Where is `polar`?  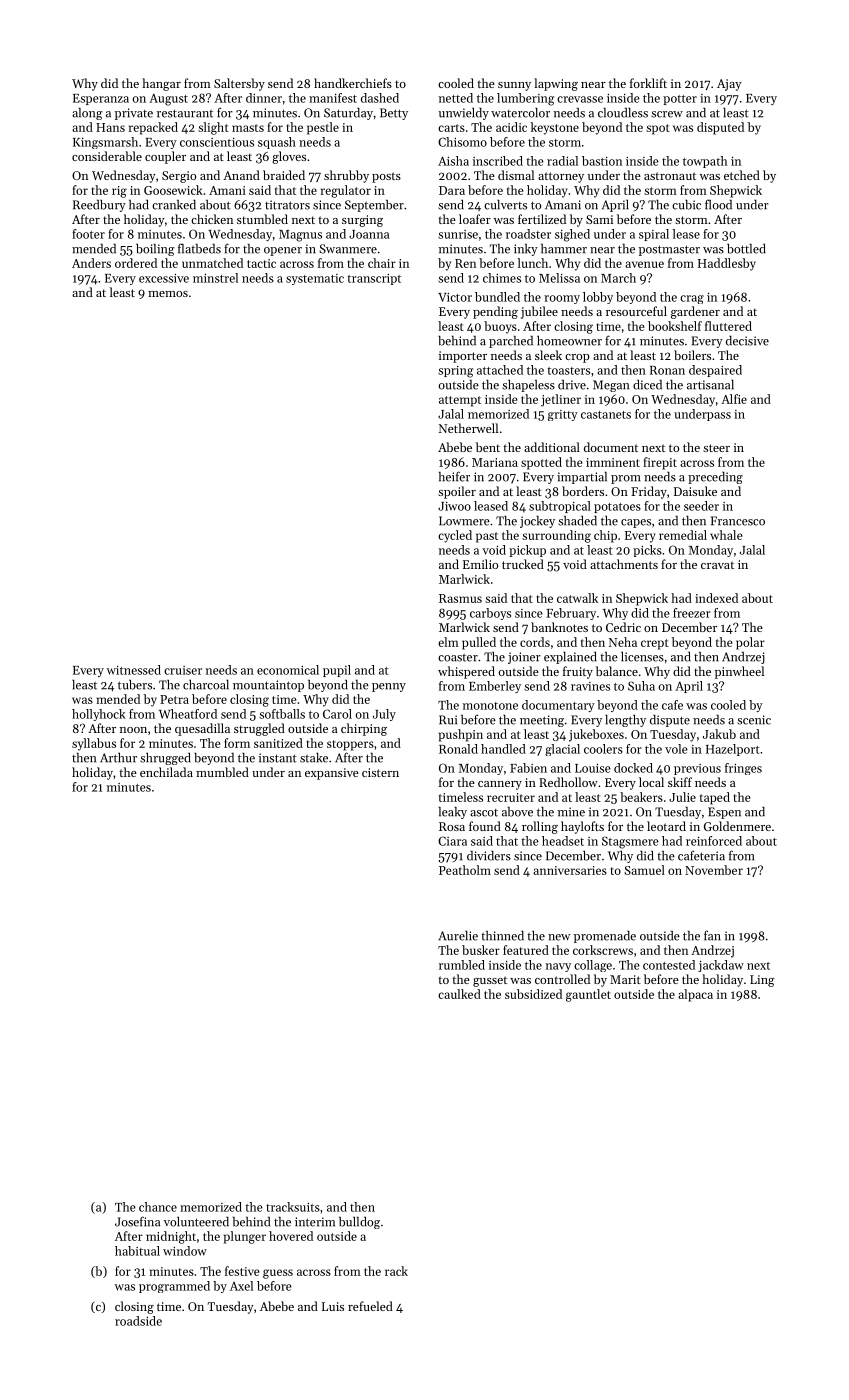 polar is located at coordinates (750, 643).
